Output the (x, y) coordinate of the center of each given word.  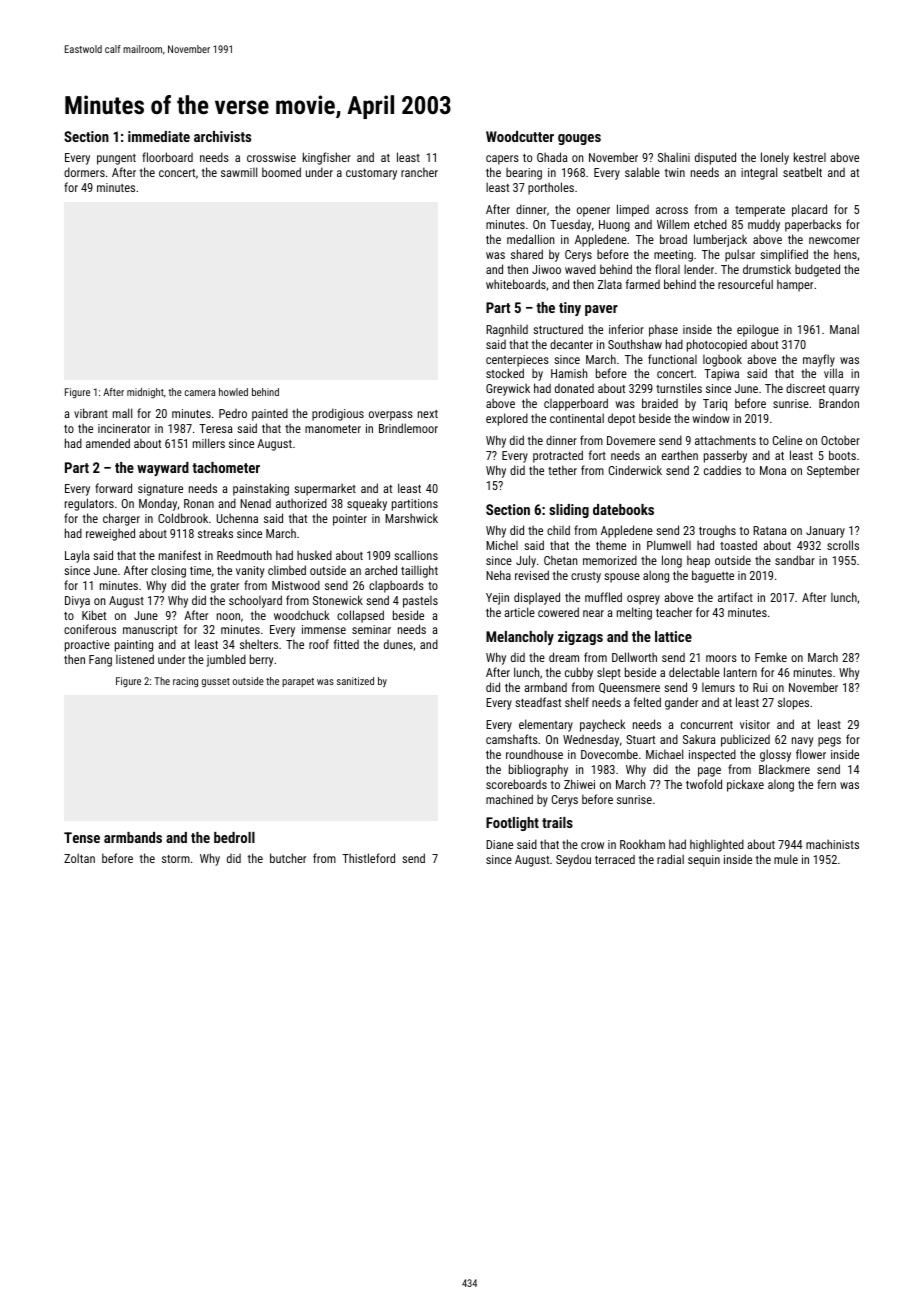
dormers (84, 172)
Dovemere (631, 440)
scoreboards (516, 784)
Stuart (640, 739)
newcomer (834, 240)
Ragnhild (507, 330)
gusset (216, 682)
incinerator (124, 428)
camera (200, 393)
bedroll (234, 837)
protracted (558, 456)
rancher (419, 172)
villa (833, 373)
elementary (546, 725)
